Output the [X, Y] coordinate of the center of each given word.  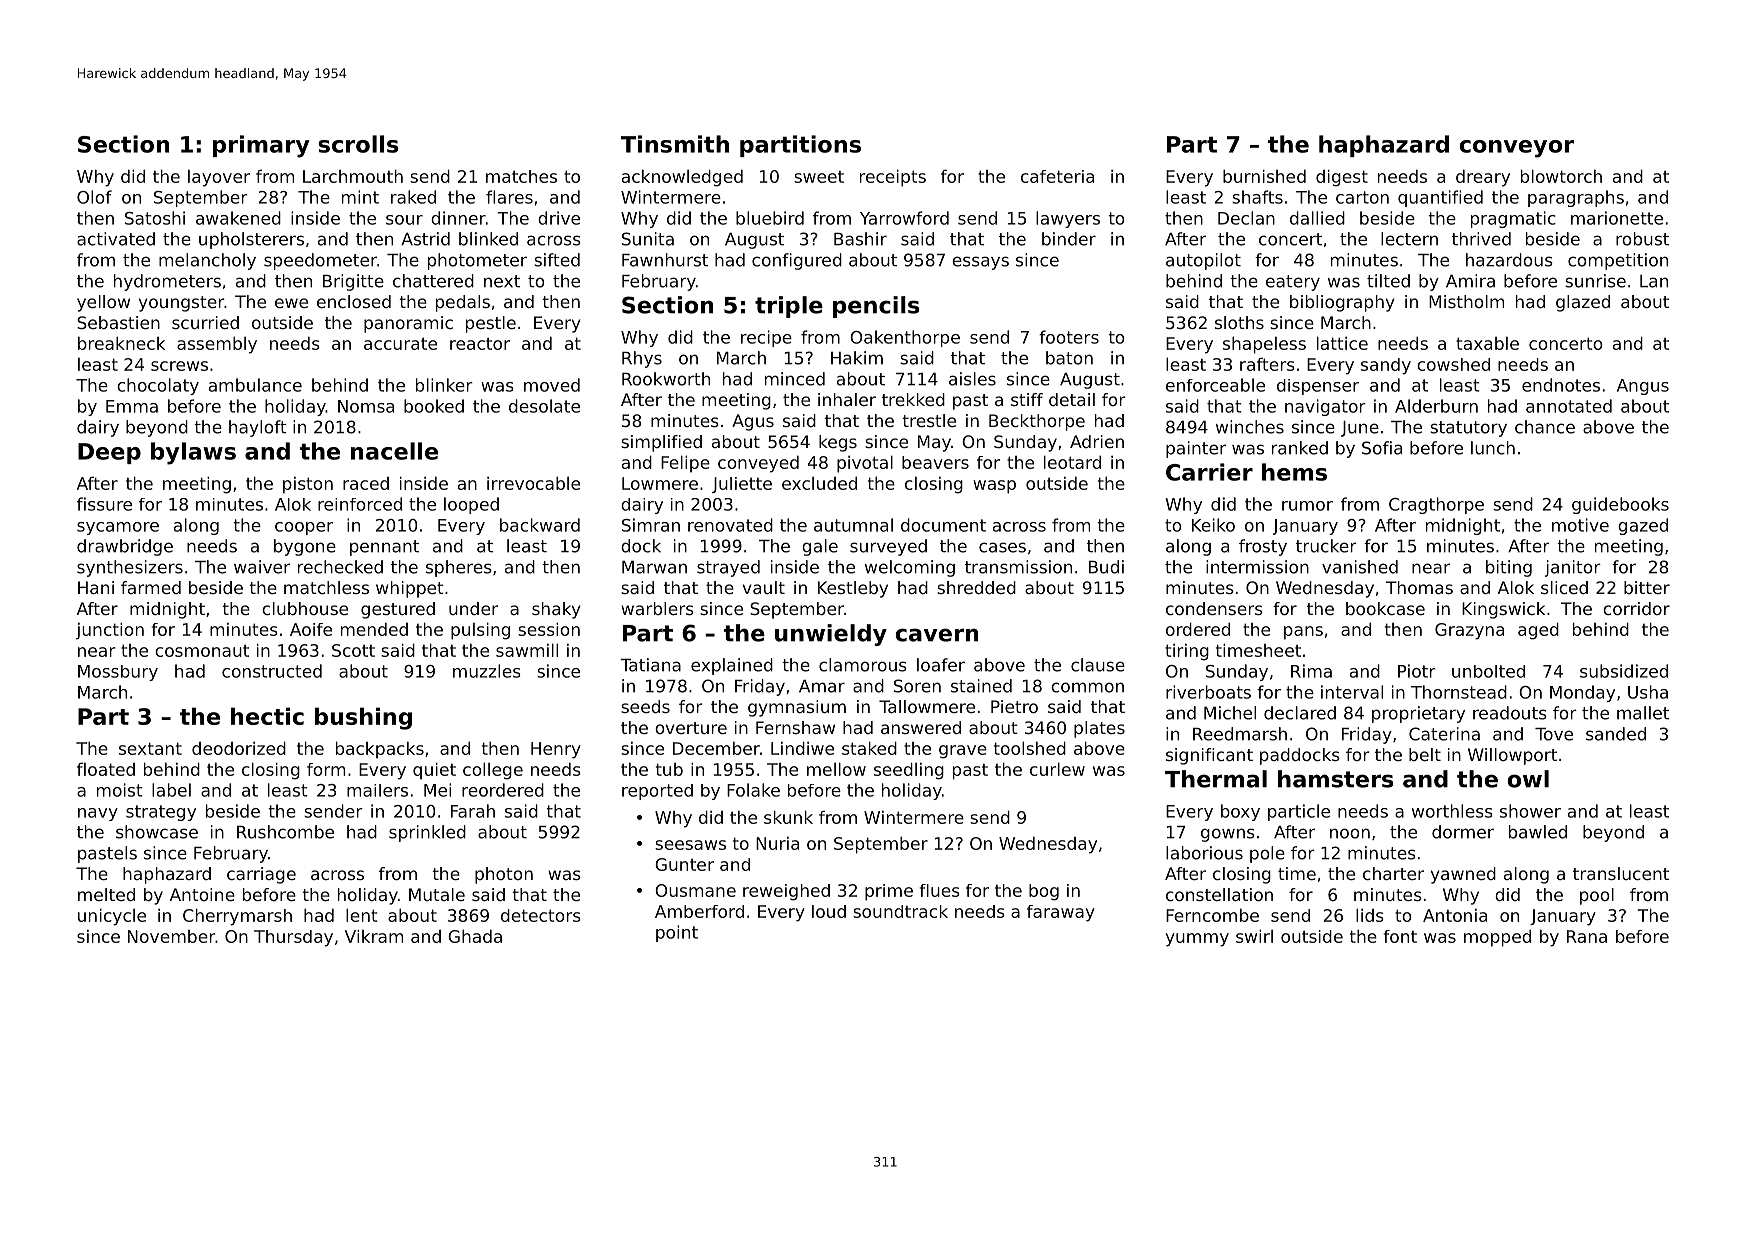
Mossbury [118, 673]
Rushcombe [285, 832]
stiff [1027, 399]
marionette [1617, 218]
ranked [1300, 448]
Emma [132, 406]
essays [980, 263]
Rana [1587, 936]
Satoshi [155, 218]
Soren [917, 686]
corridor [1636, 608]
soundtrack [900, 911]
